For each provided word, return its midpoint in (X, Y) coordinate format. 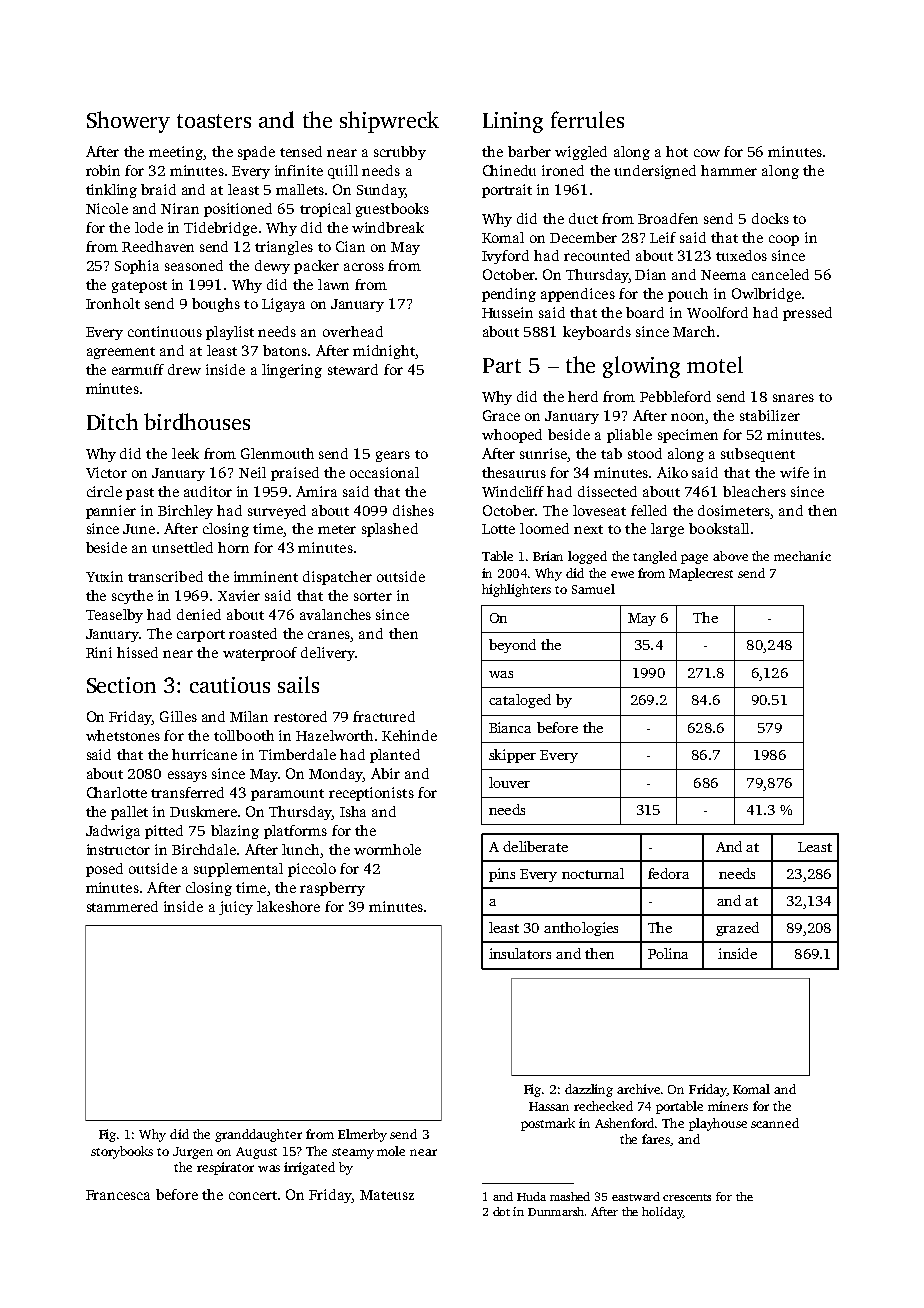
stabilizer (770, 415)
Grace (501, 415)
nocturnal (593, 873)
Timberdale (297, 754)
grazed (737, 929)
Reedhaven (158, 246)
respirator (225, 1168)
